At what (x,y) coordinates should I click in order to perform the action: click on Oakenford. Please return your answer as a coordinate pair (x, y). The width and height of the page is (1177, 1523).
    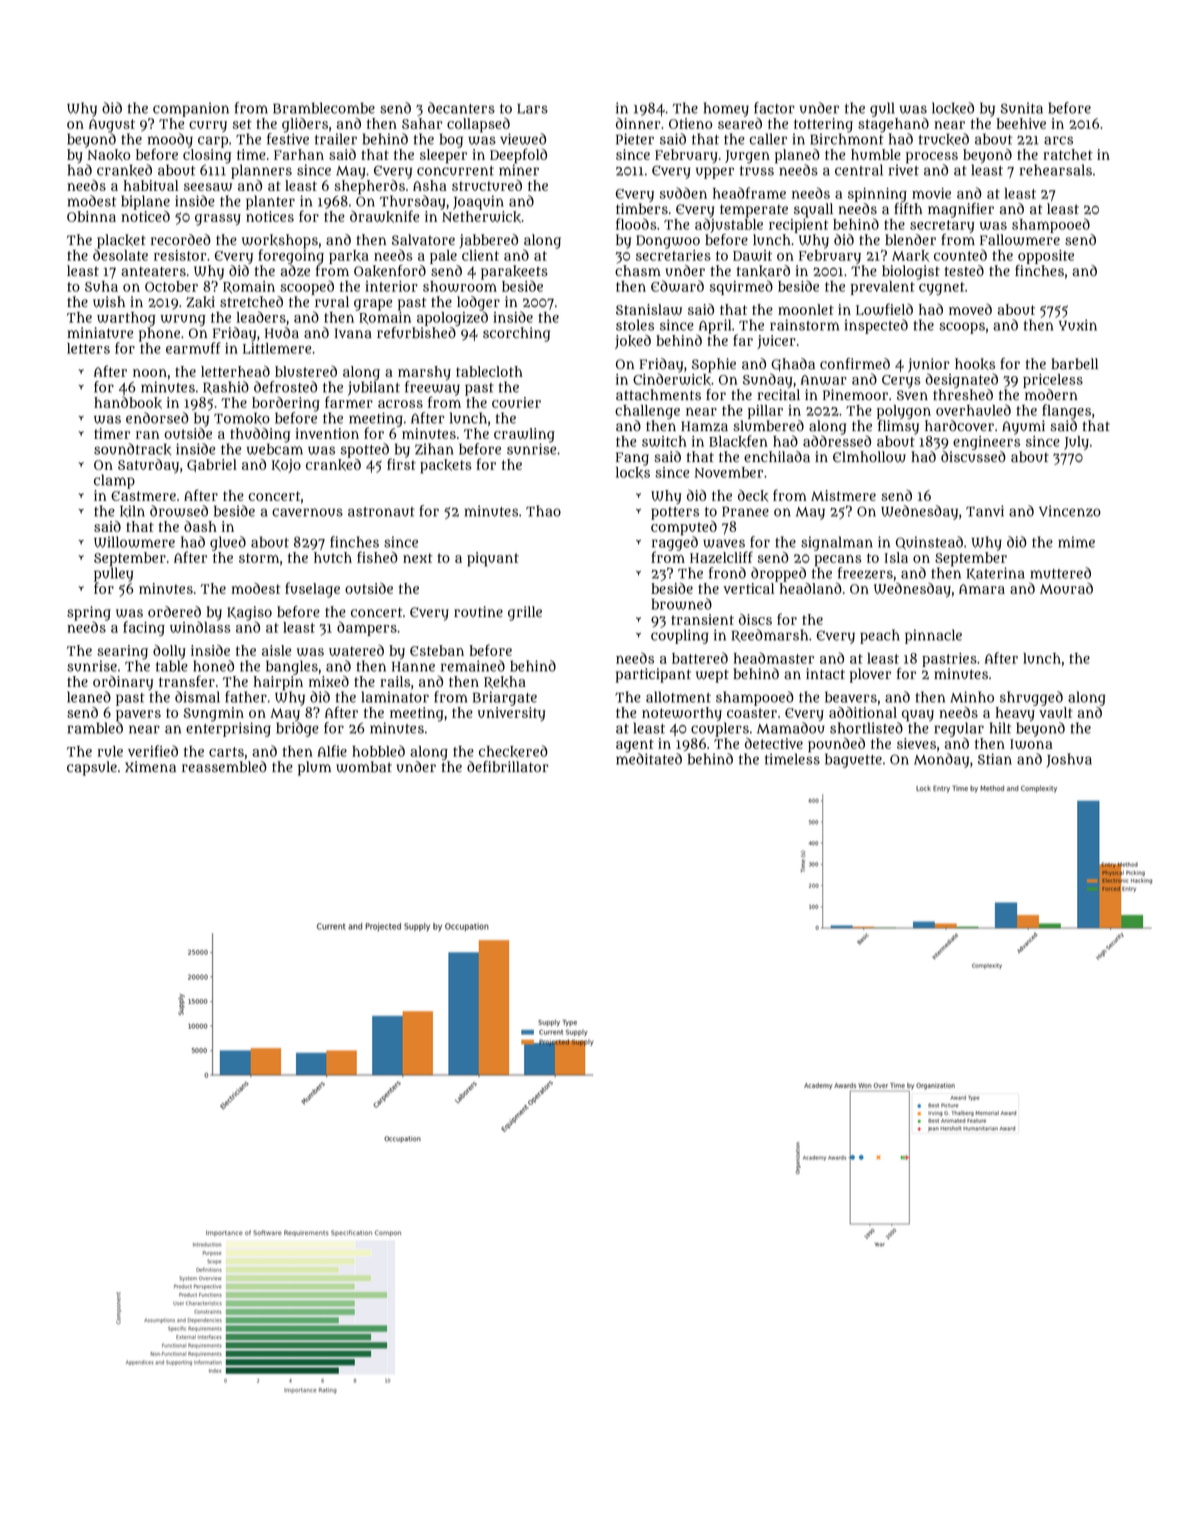
    Looking at the image, I should click on (390, 271).
